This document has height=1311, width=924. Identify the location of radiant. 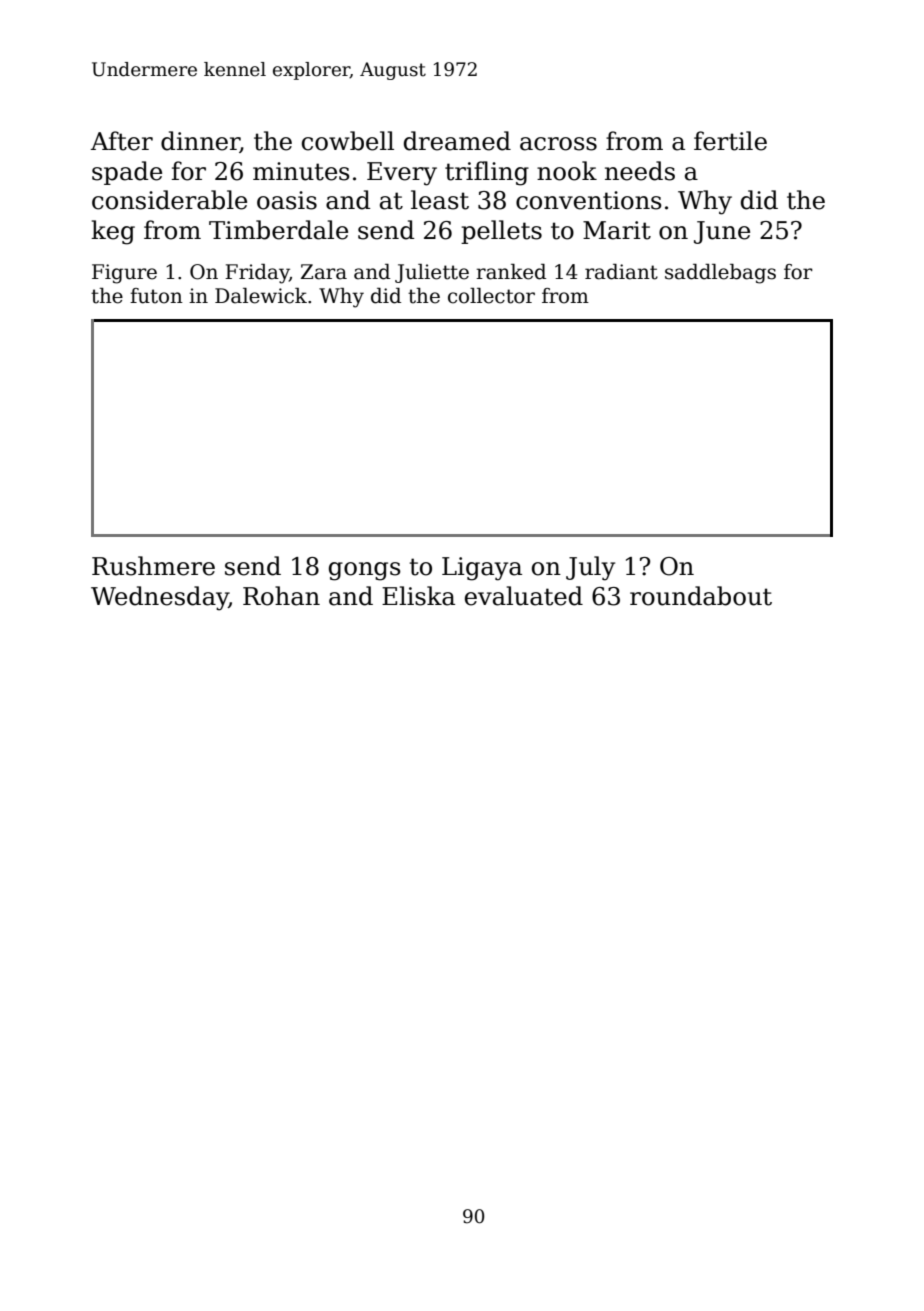
(621, 272).
